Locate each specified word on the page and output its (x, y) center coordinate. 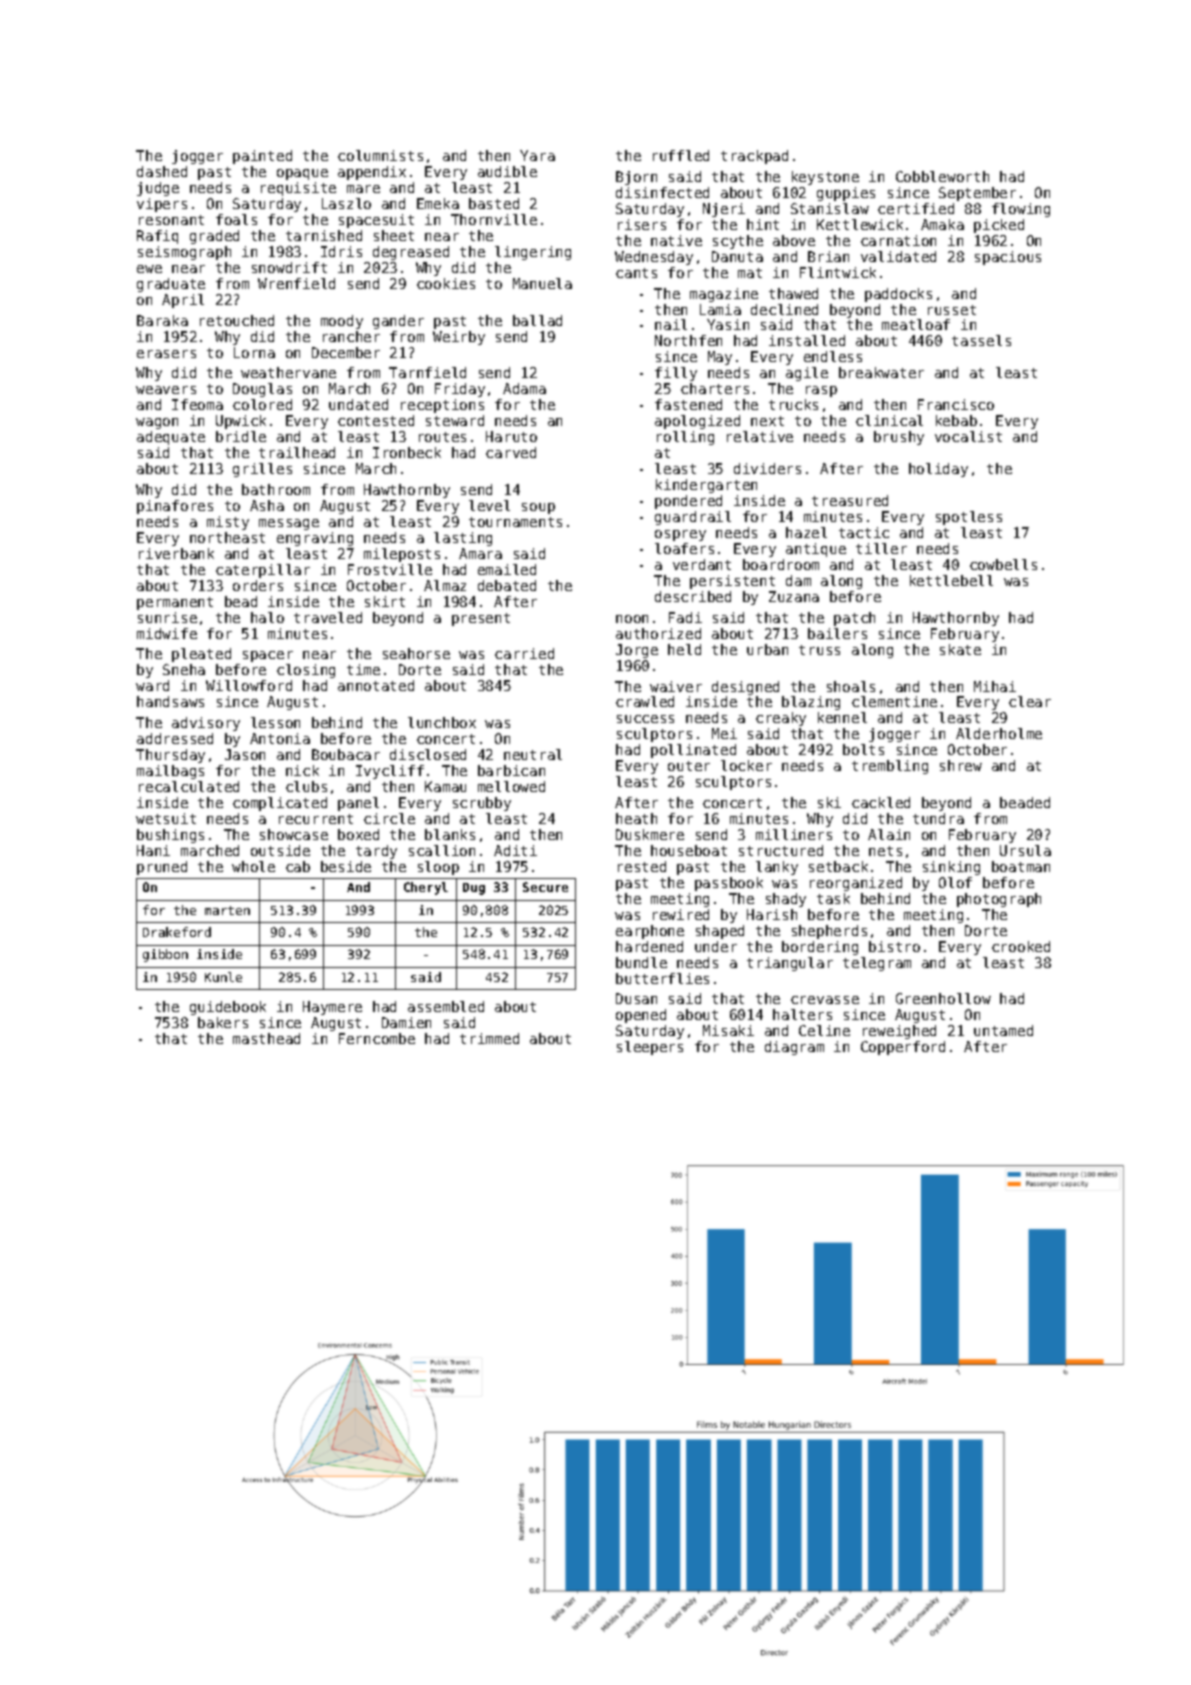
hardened (649, 946)
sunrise (167, 617)
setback (838, 866)
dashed (162, 171)
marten (227, 910)
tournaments (515, 522)
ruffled (681, 155)
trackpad (754, 157)
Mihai (995, 686)
